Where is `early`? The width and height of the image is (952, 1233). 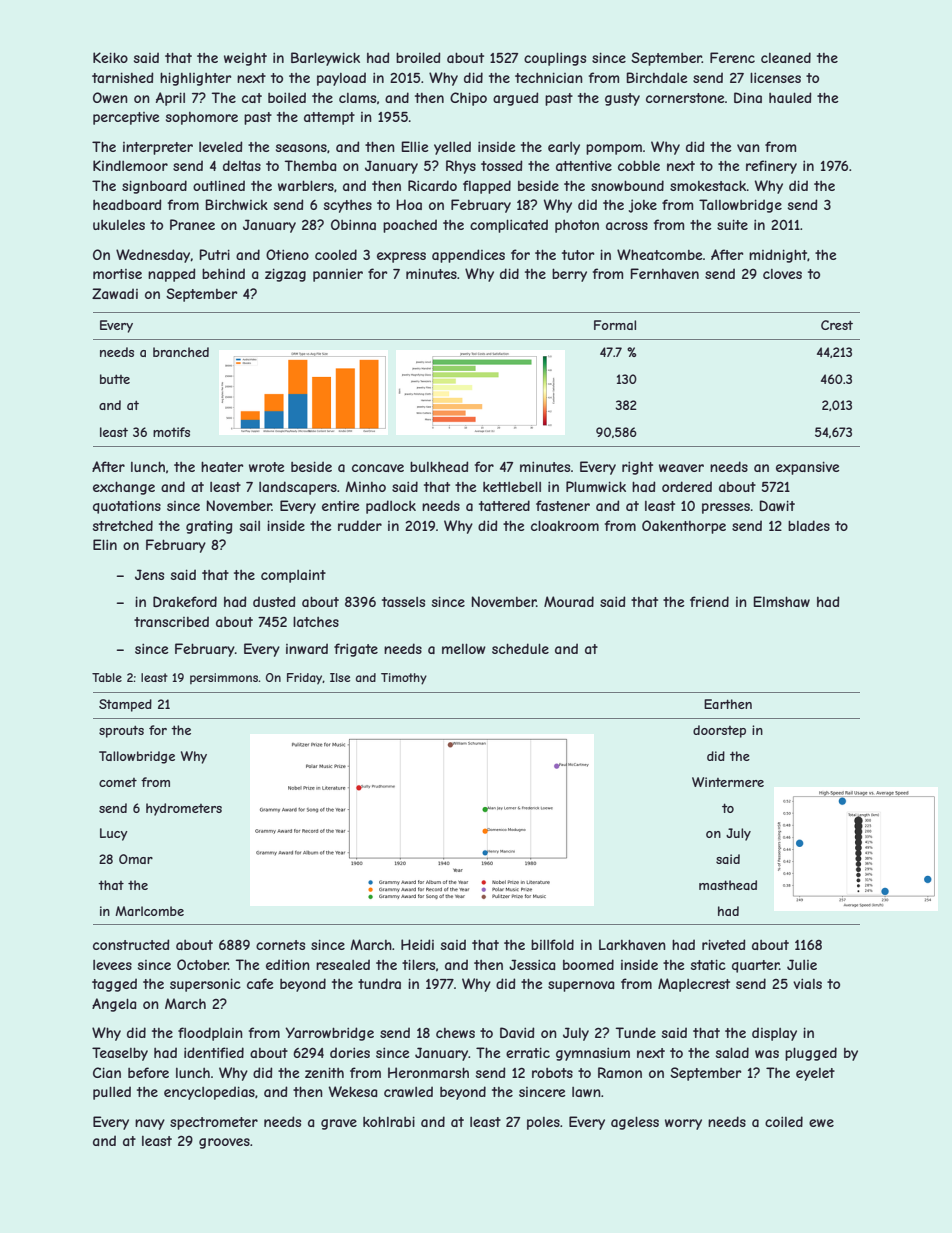 early is located at coordinates (564, 148).
